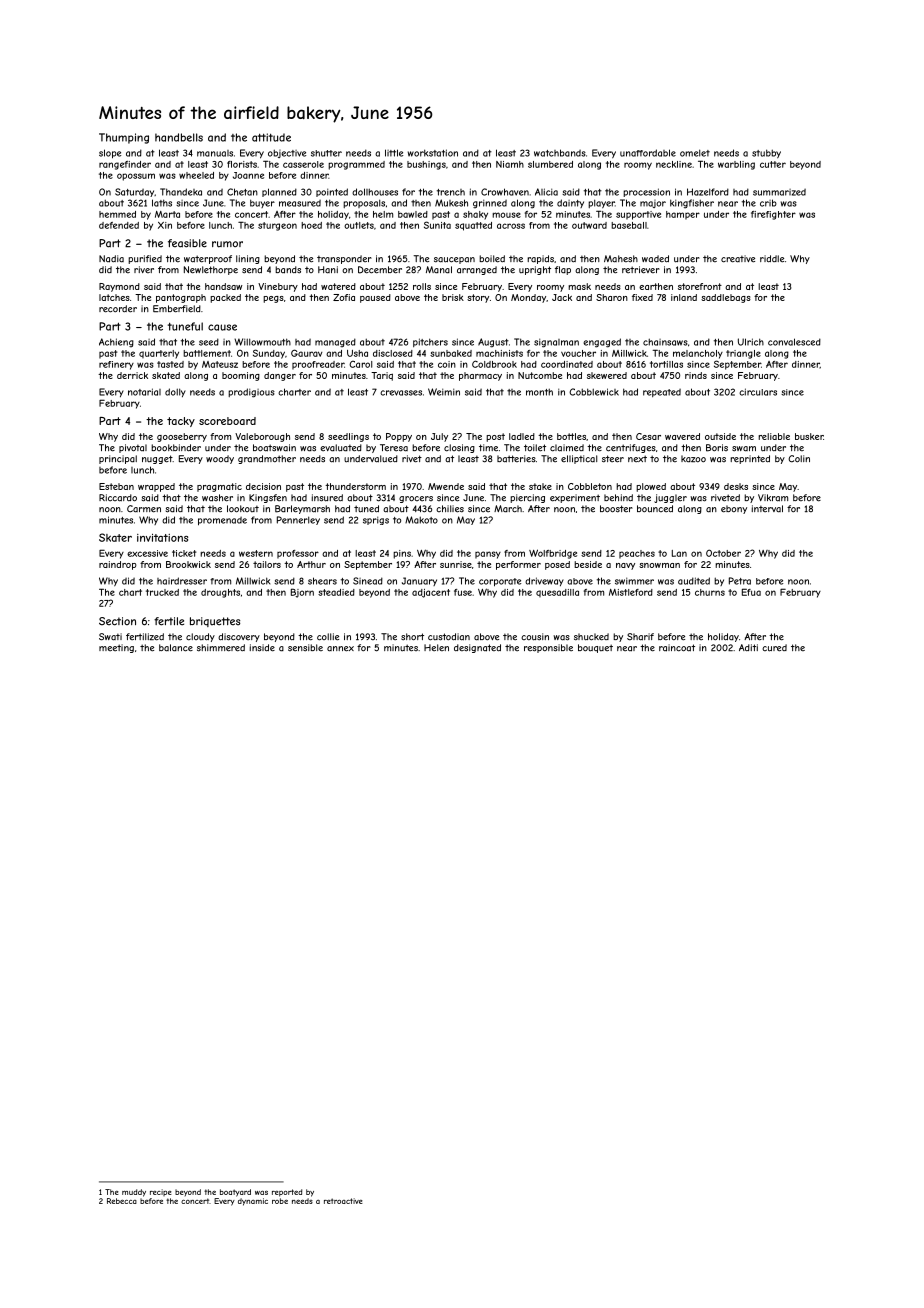 Image resolution: width=924 pixels, height=1308 pixels. What do you see at coordinates (176, 648) in the document?
I see `balance` at bounding box center [176, 648].
